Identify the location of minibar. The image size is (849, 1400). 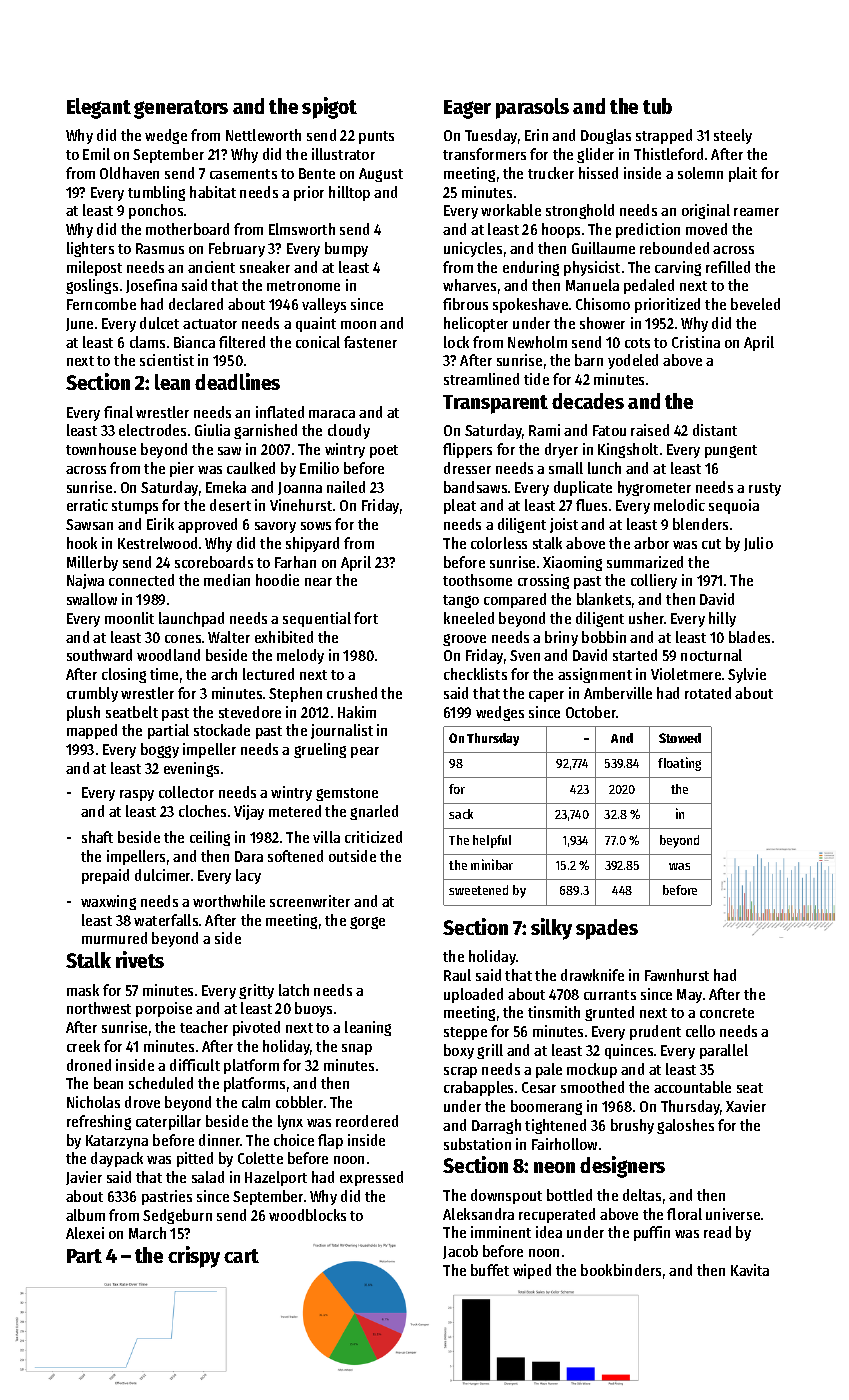
(492, 864).
